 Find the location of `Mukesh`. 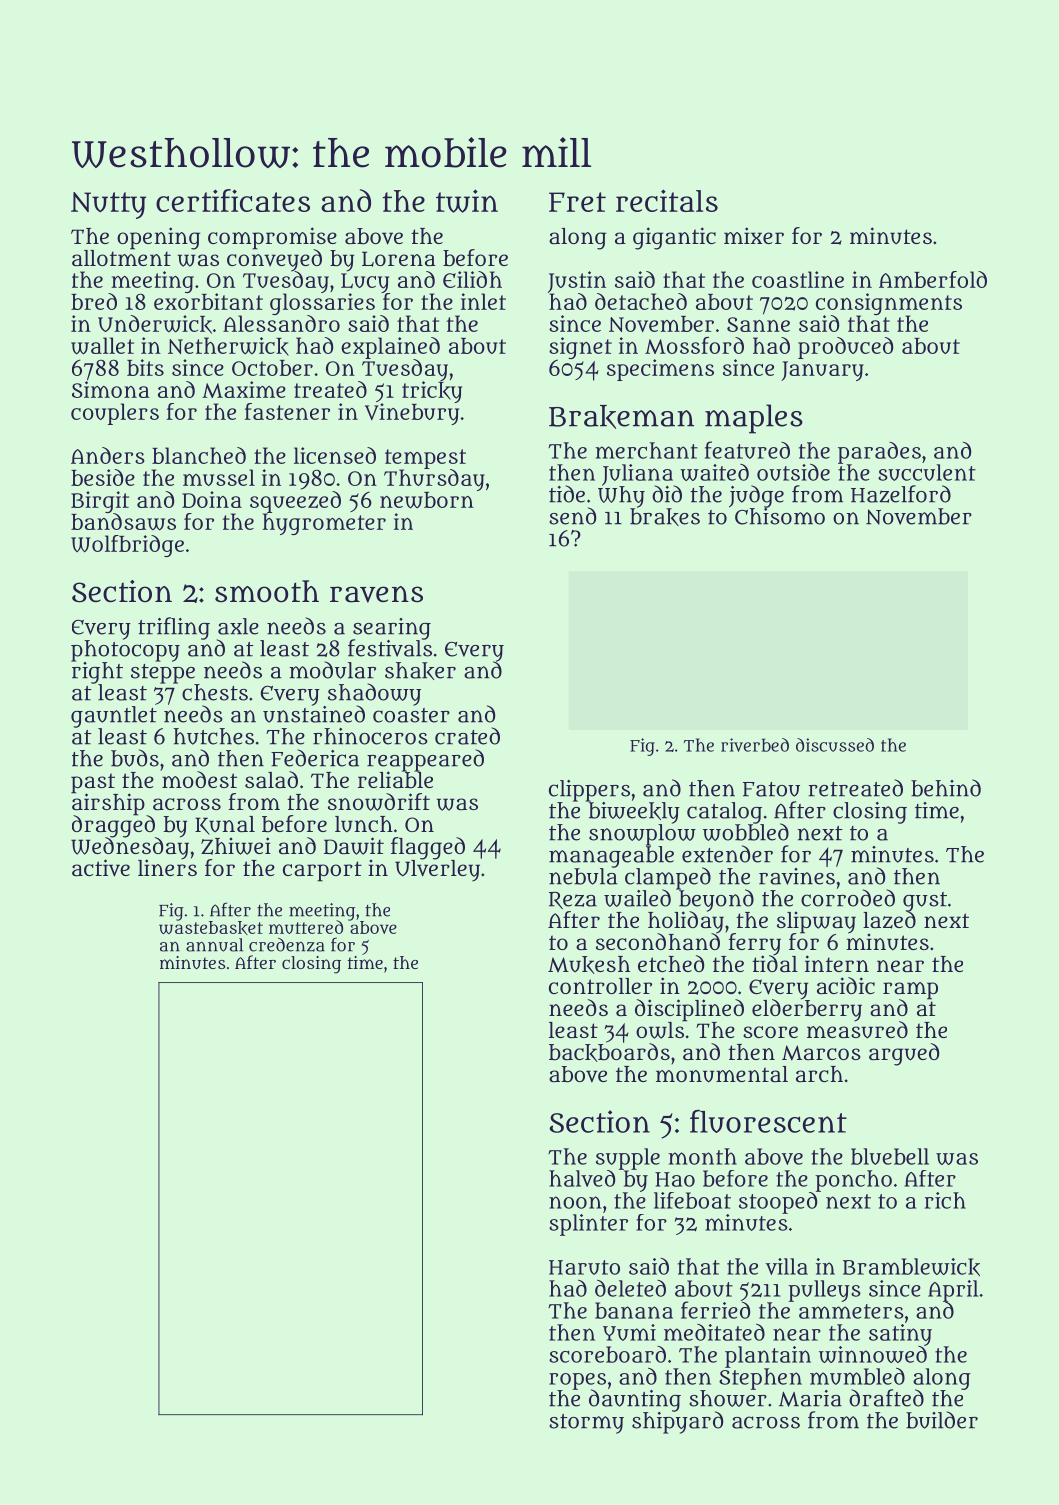

Mukesh is located at coordinates (589, 965).
